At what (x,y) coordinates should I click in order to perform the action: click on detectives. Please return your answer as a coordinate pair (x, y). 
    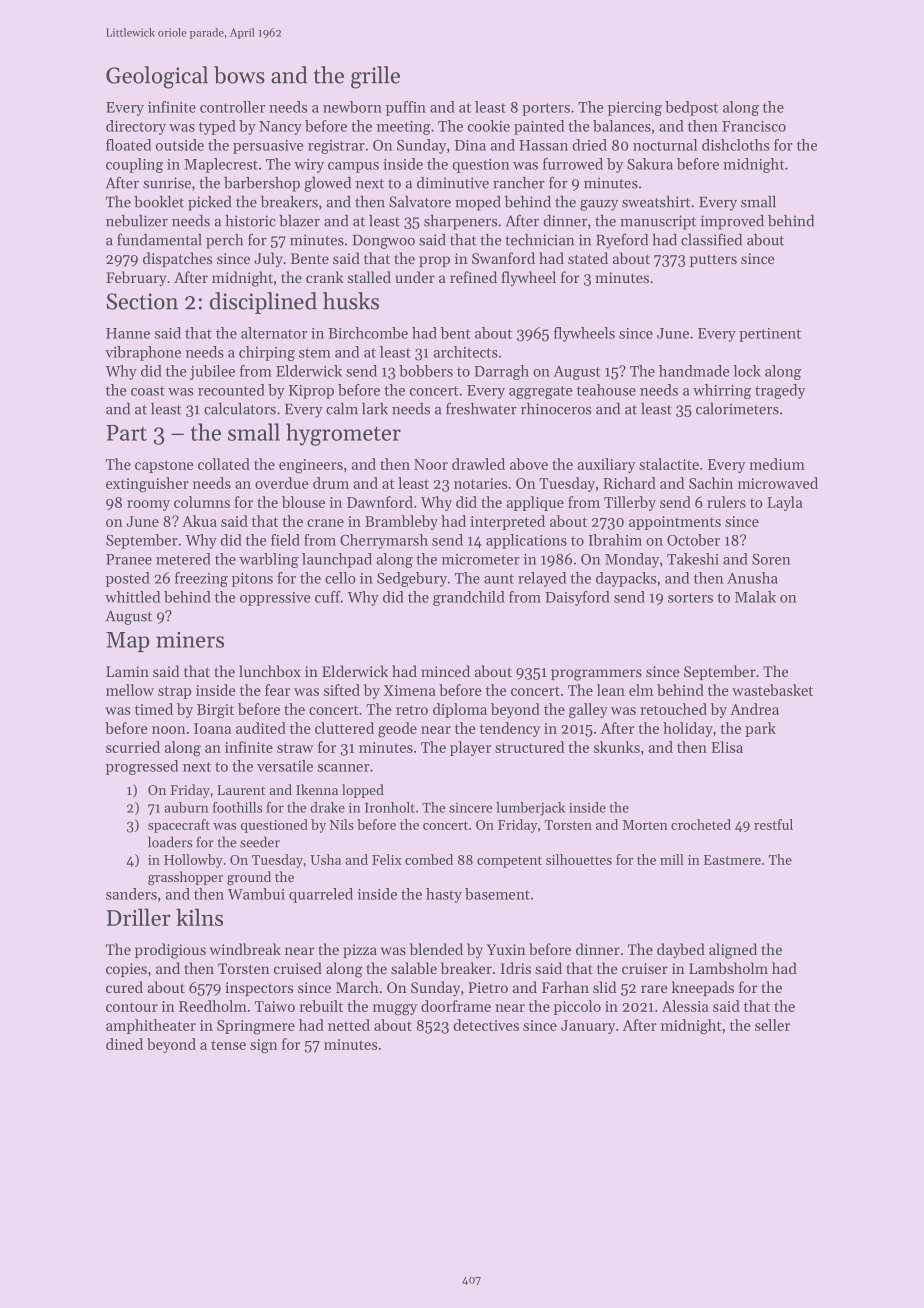
    Looking at the image, I should click on (486, 1025).
